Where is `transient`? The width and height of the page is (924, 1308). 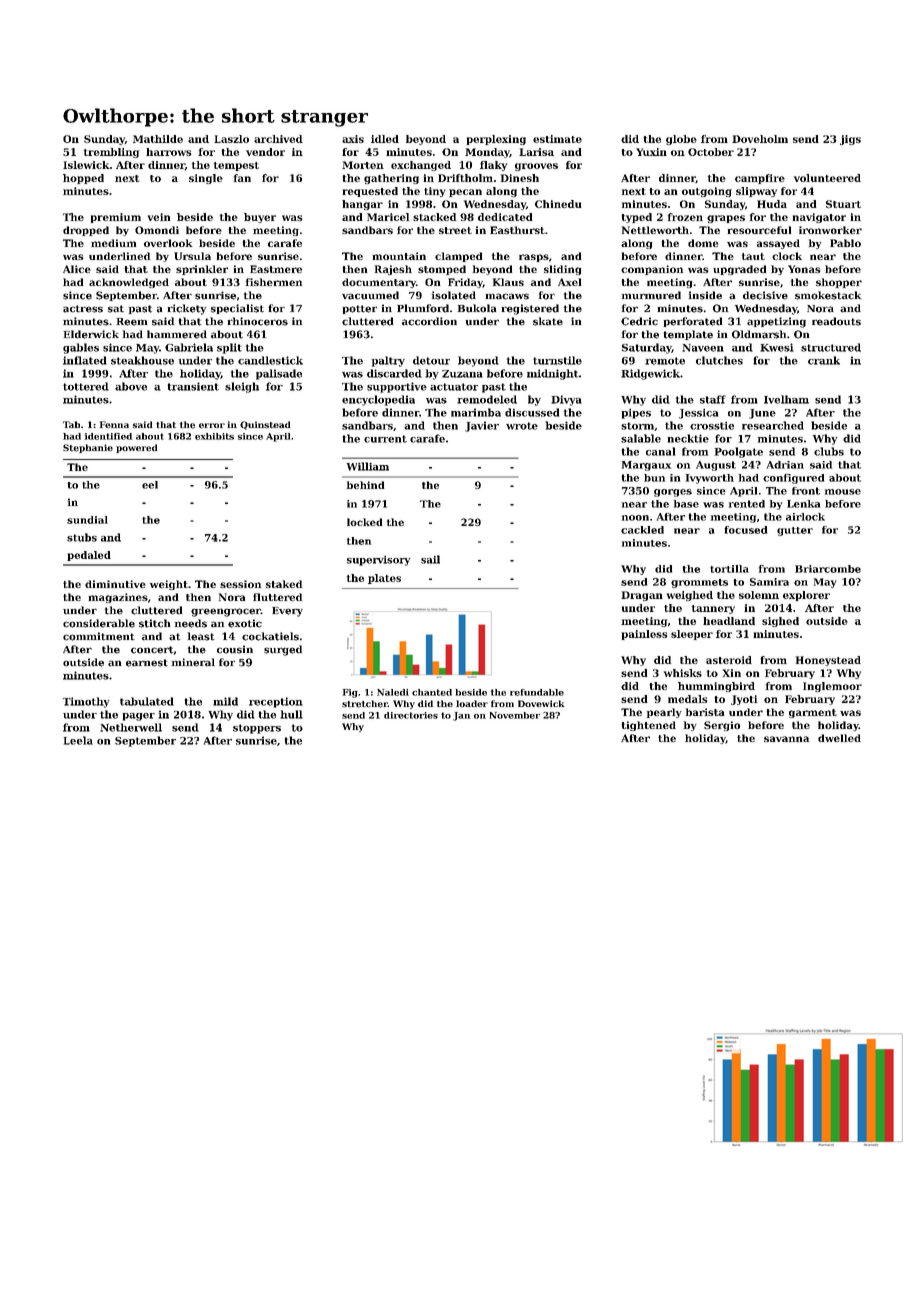
transient is located at coordinates (193, 386).
